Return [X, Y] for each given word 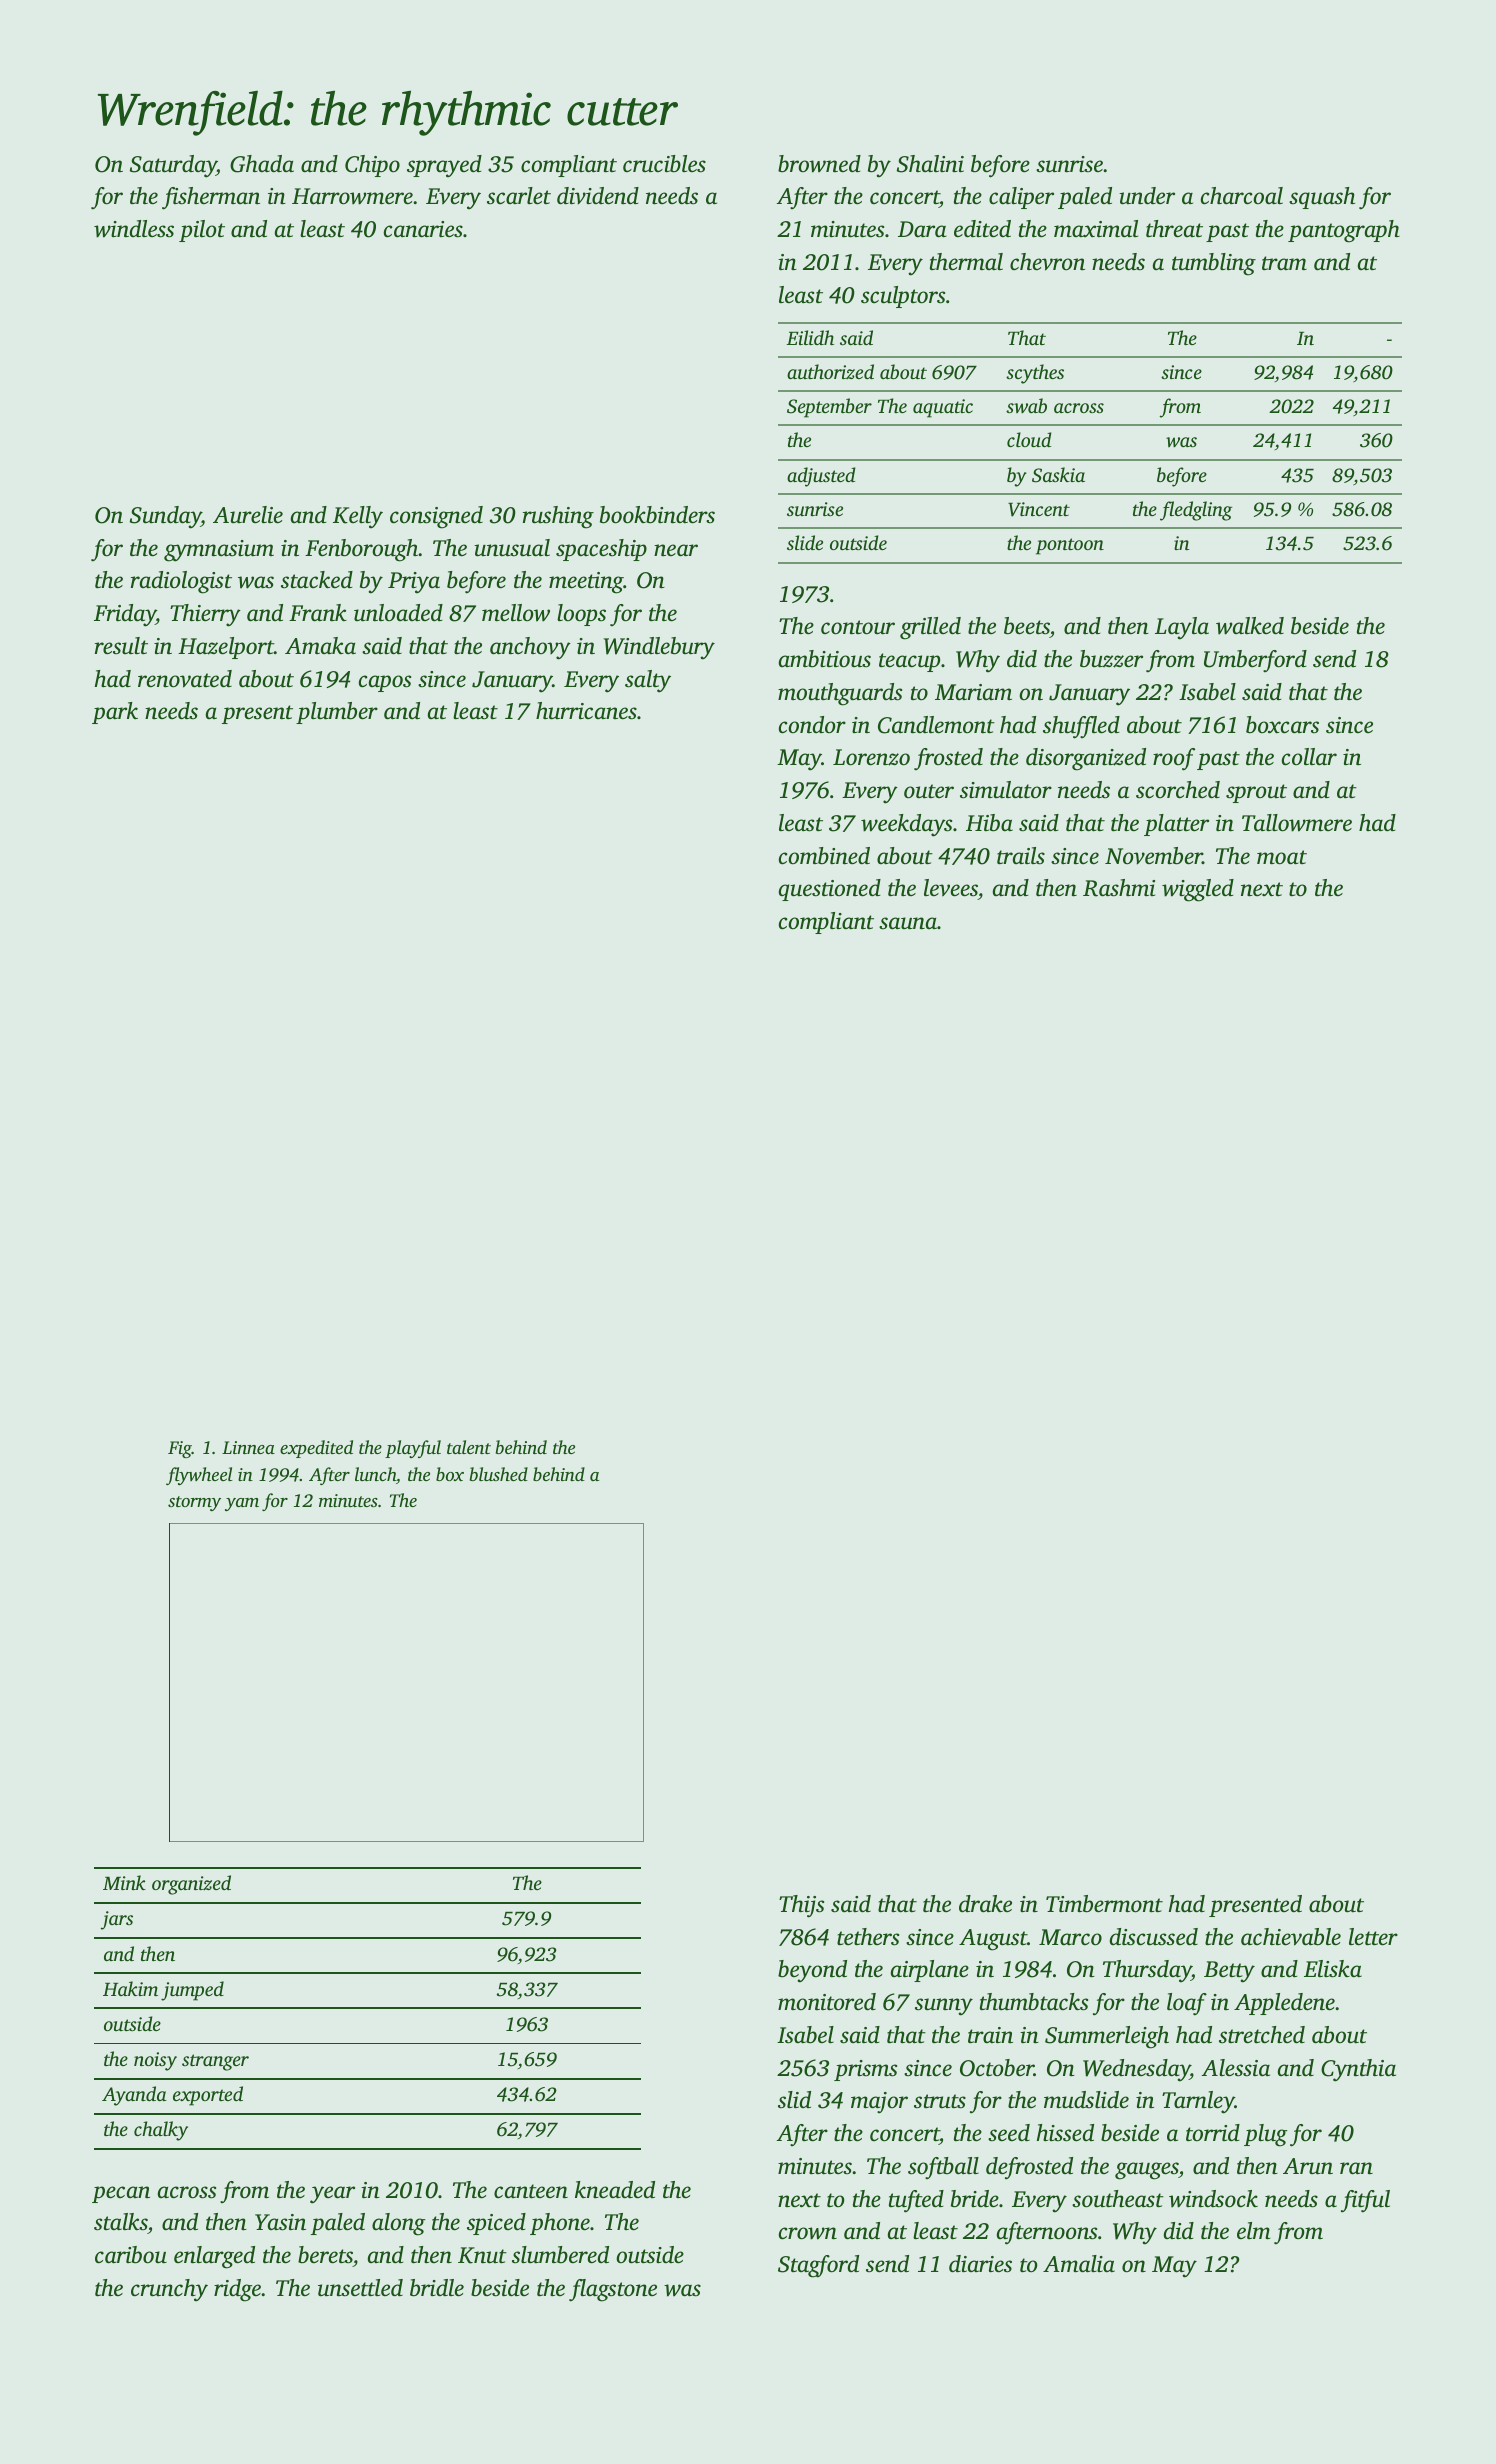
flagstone [613, 2290]
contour [858, 627]
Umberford [1255, 661]
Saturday [173, 166]
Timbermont [1104, 1904]
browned [819, 164]
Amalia [1079, 2264]
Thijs [801, 1906]
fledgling [1196, 511]
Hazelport [226, 648]
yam [242, 1504]
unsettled [360, 2288]
